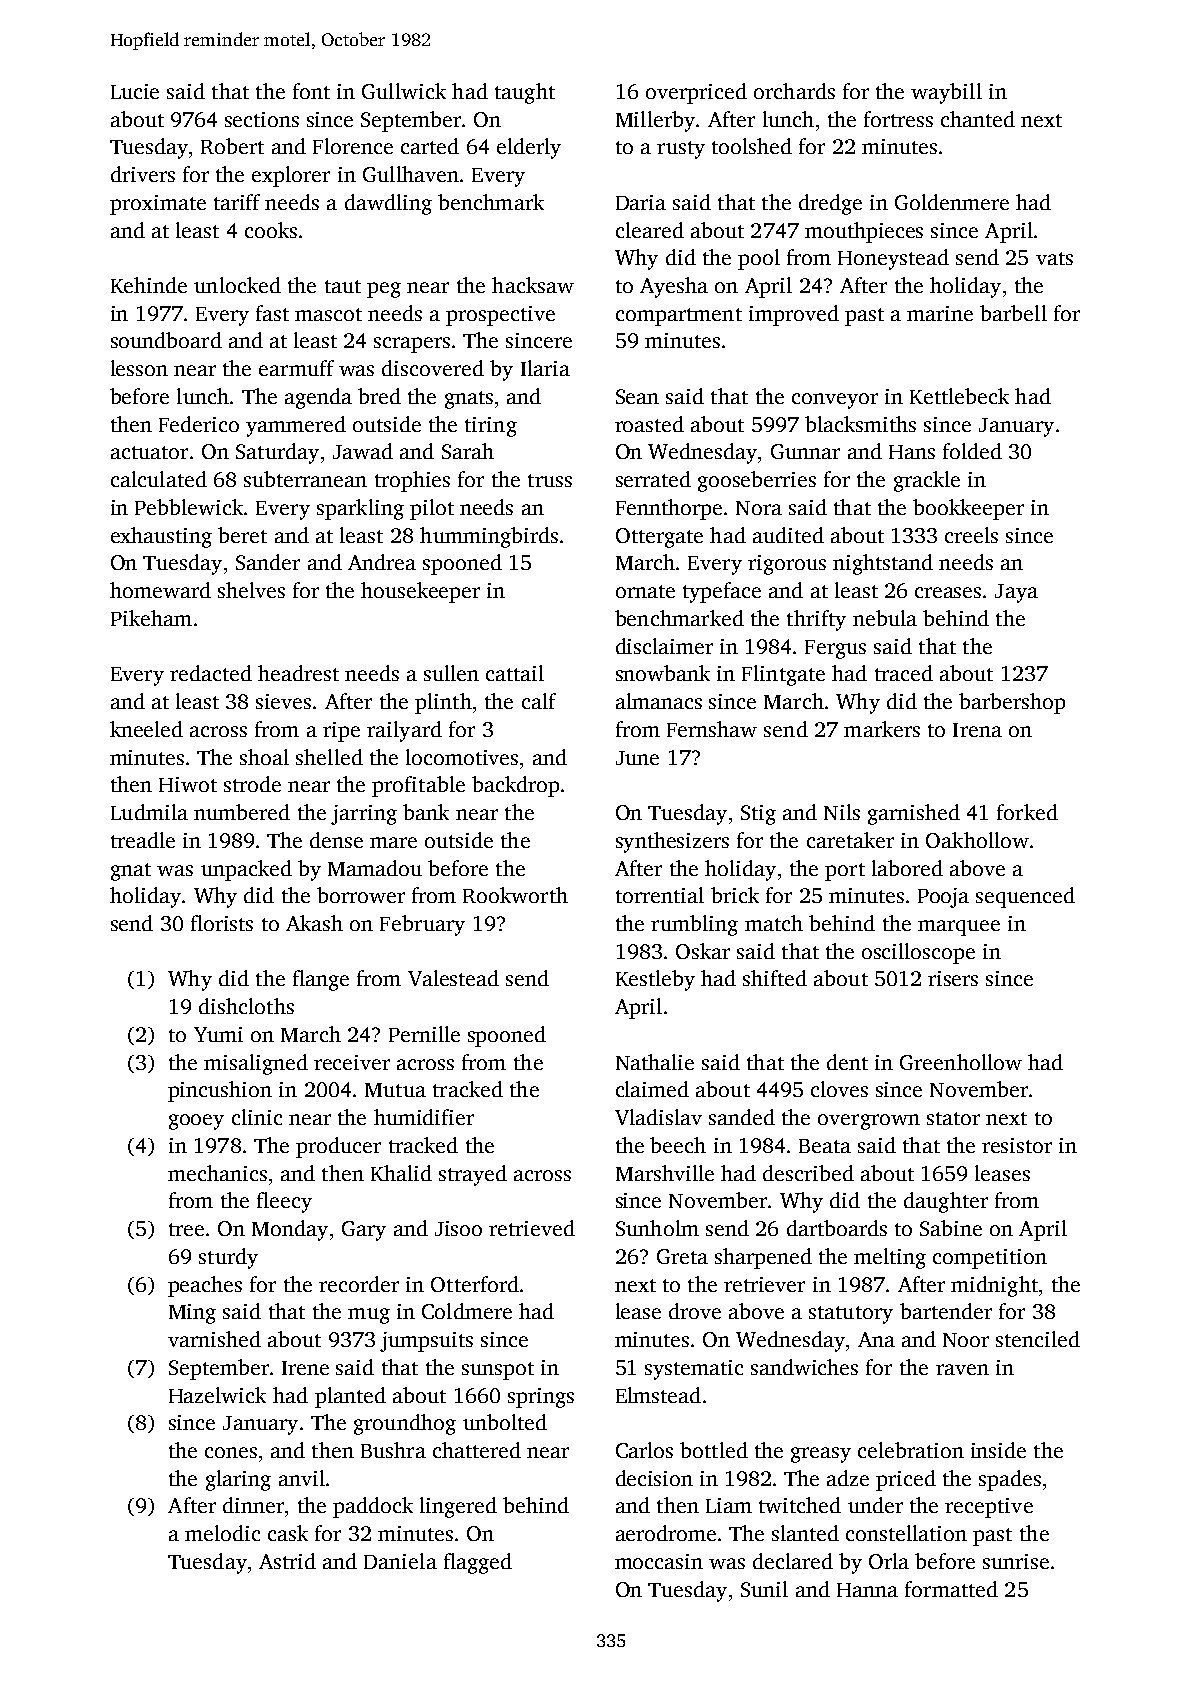 The height and width of the page is (1684, 1191). Describe the element at coordinates (311, 91) in the page. I see `font` at that location.
